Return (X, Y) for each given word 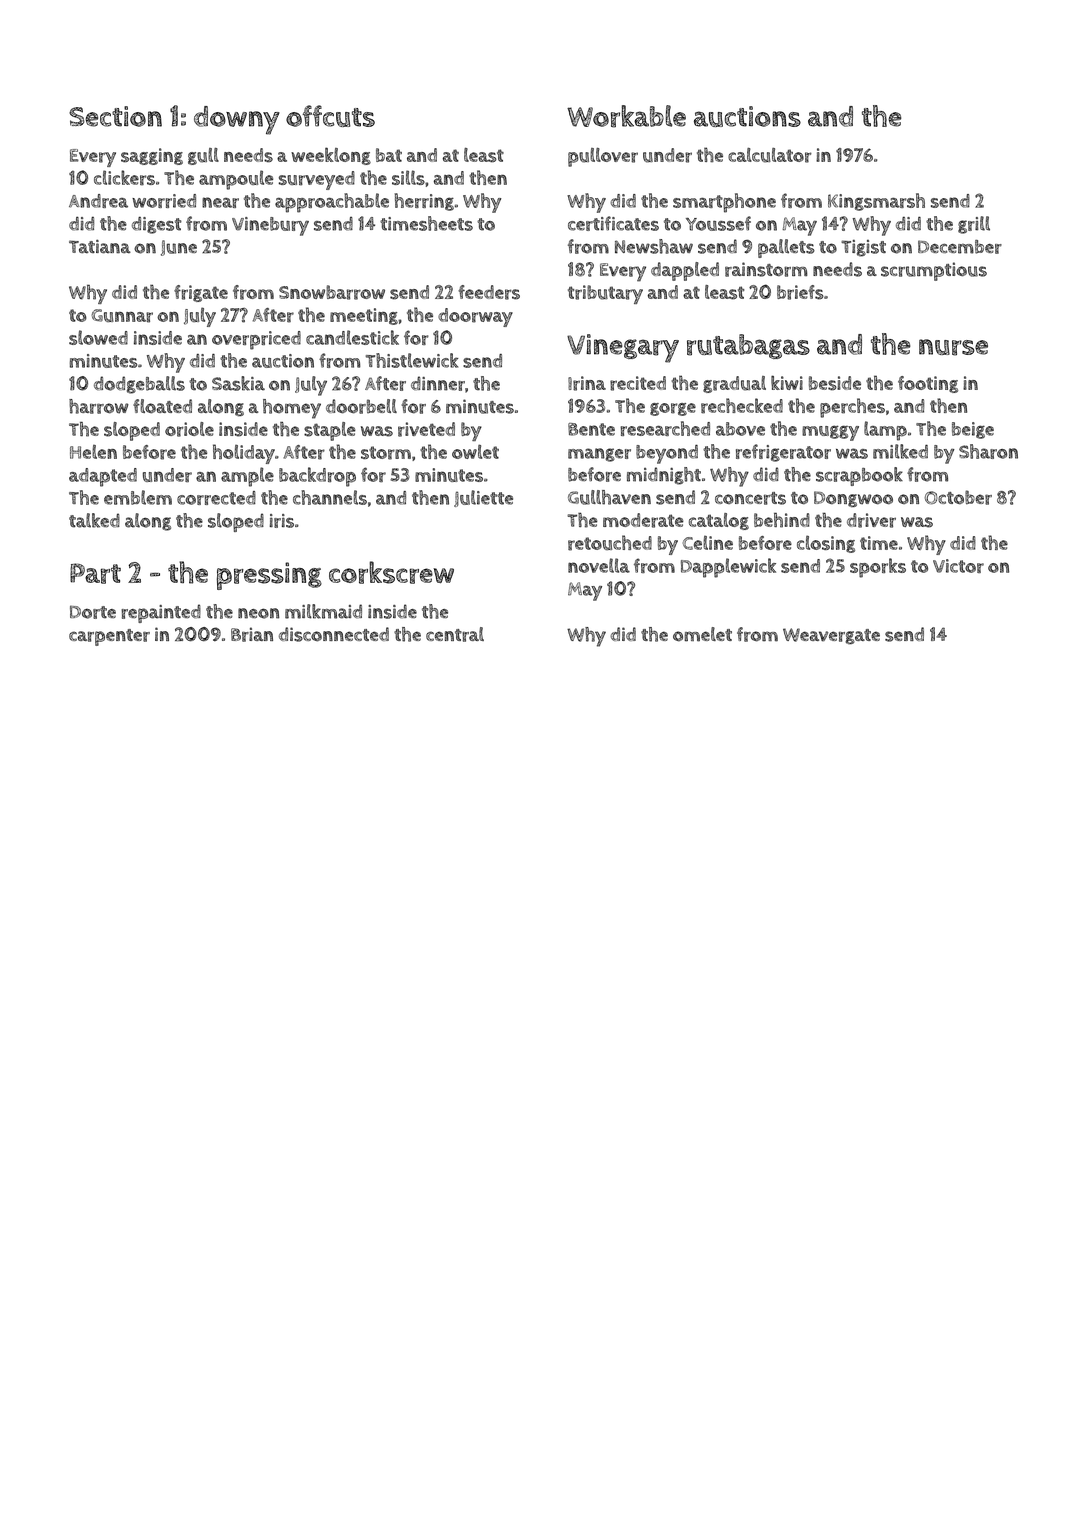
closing (826, 544)
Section (115, 116)
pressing (269, 576)
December (960, 247)
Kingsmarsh (876, 202)
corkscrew (391, 572)
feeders (489, 292)
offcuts (330, 116)
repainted (161, 613)
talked (94, 520)
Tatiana (100, 246)
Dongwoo (853, 499)
